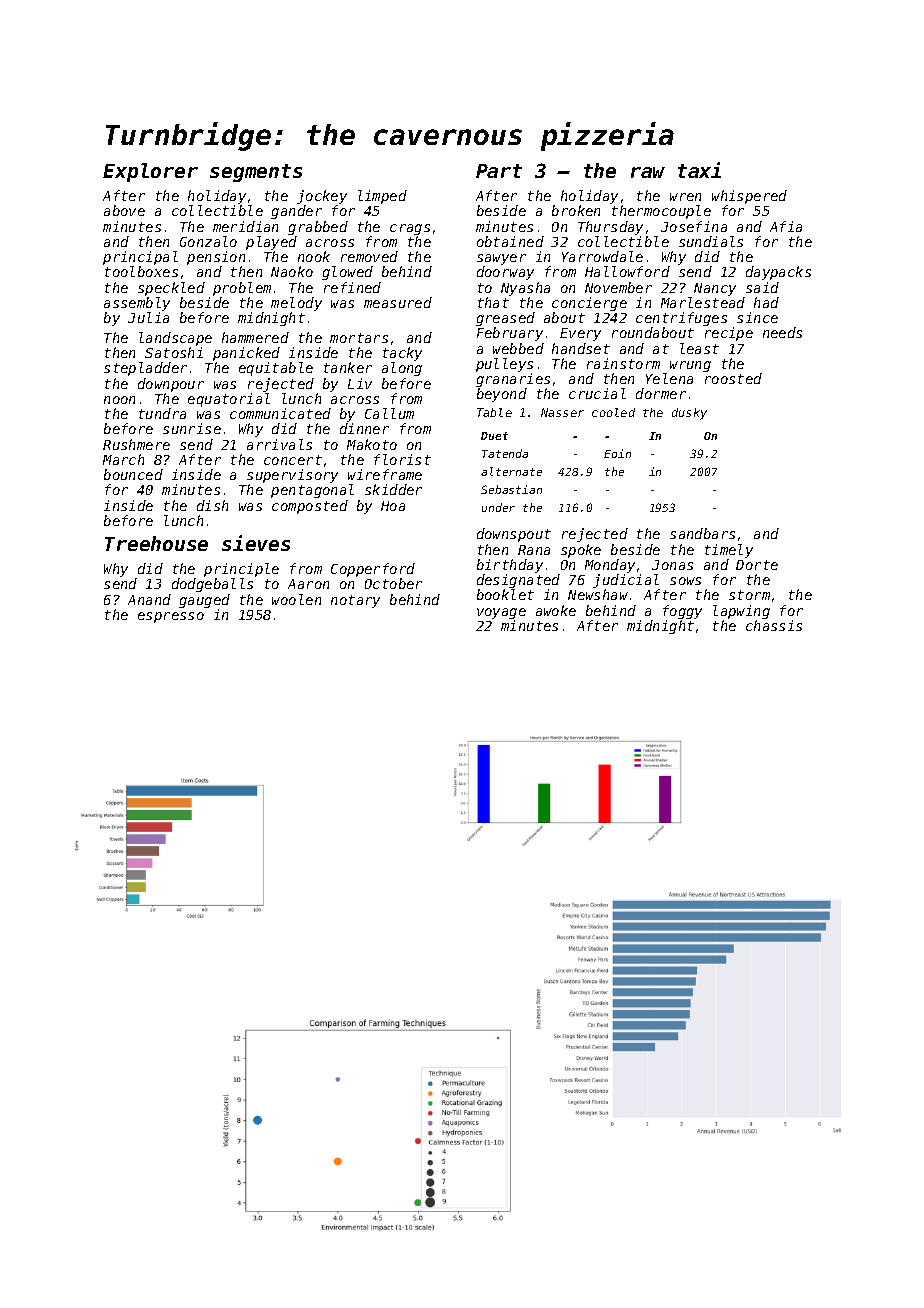  What do you see at coordinates (729, 551) in the page?
I see `timely` at bounding box center [729, 551].
